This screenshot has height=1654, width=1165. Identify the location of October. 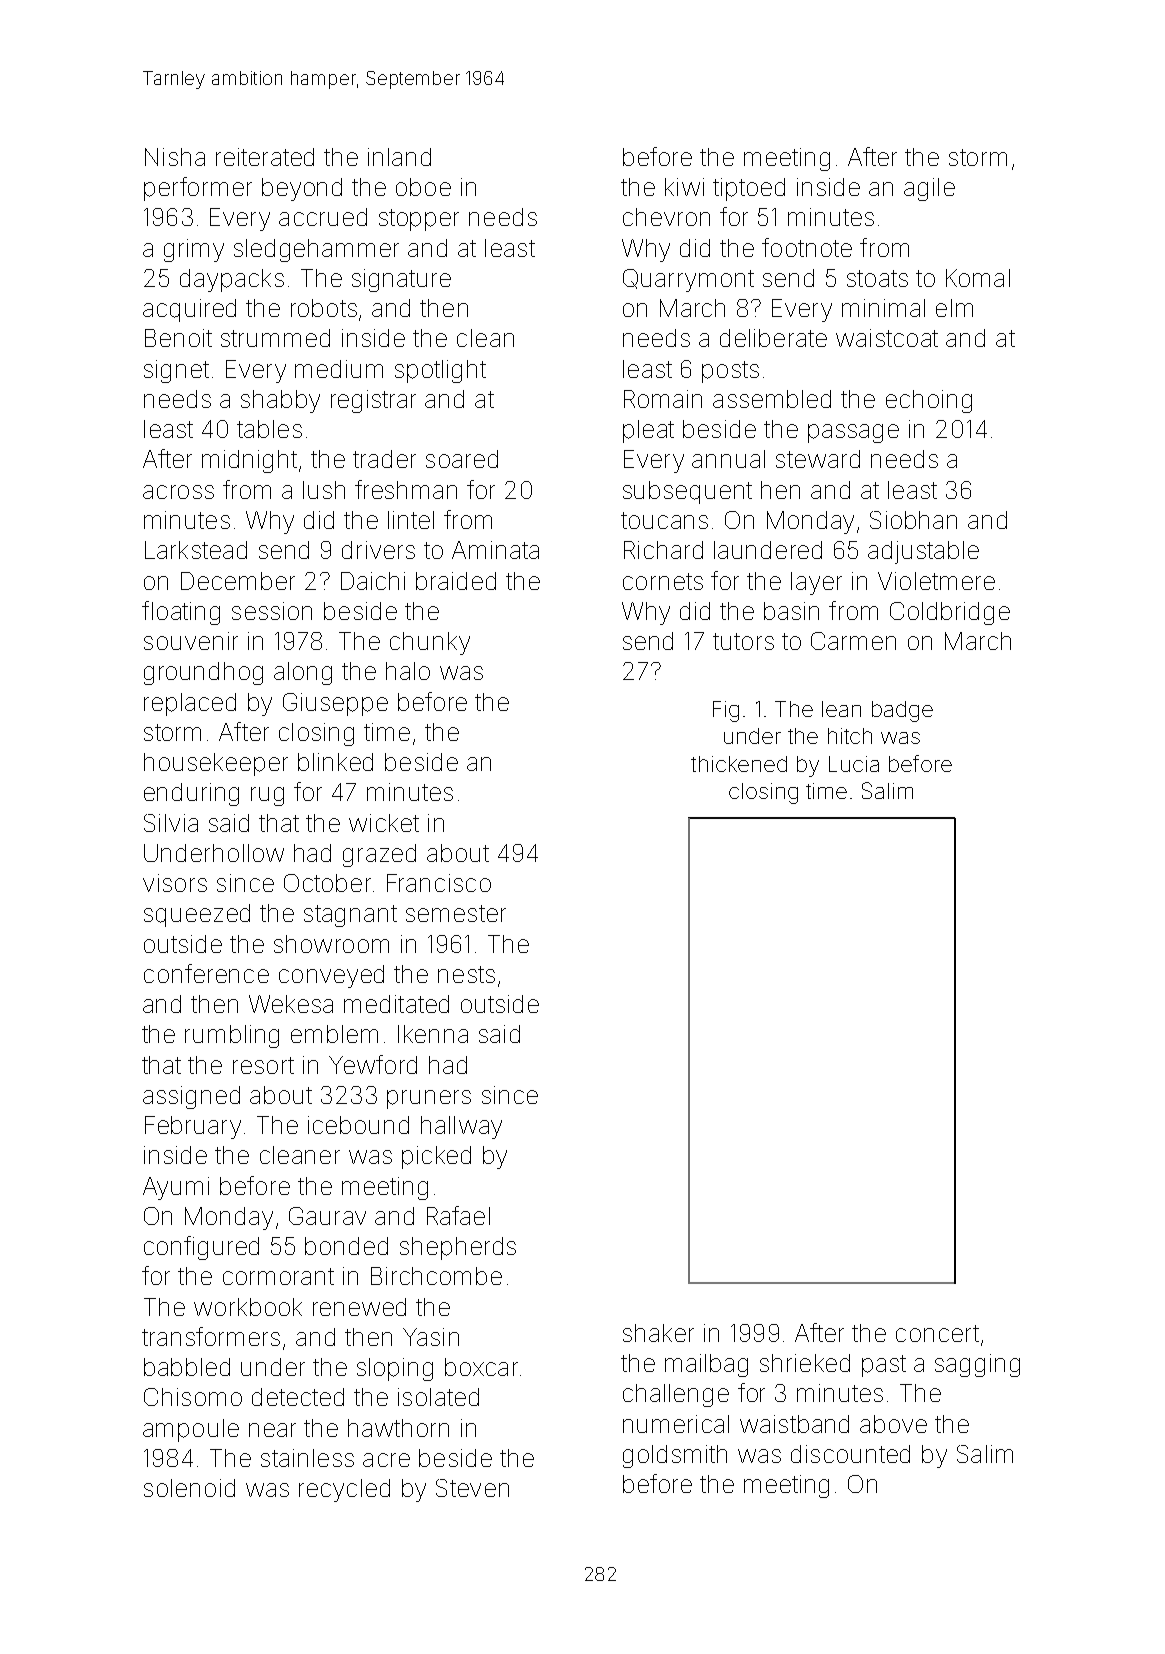
(327, 883).
